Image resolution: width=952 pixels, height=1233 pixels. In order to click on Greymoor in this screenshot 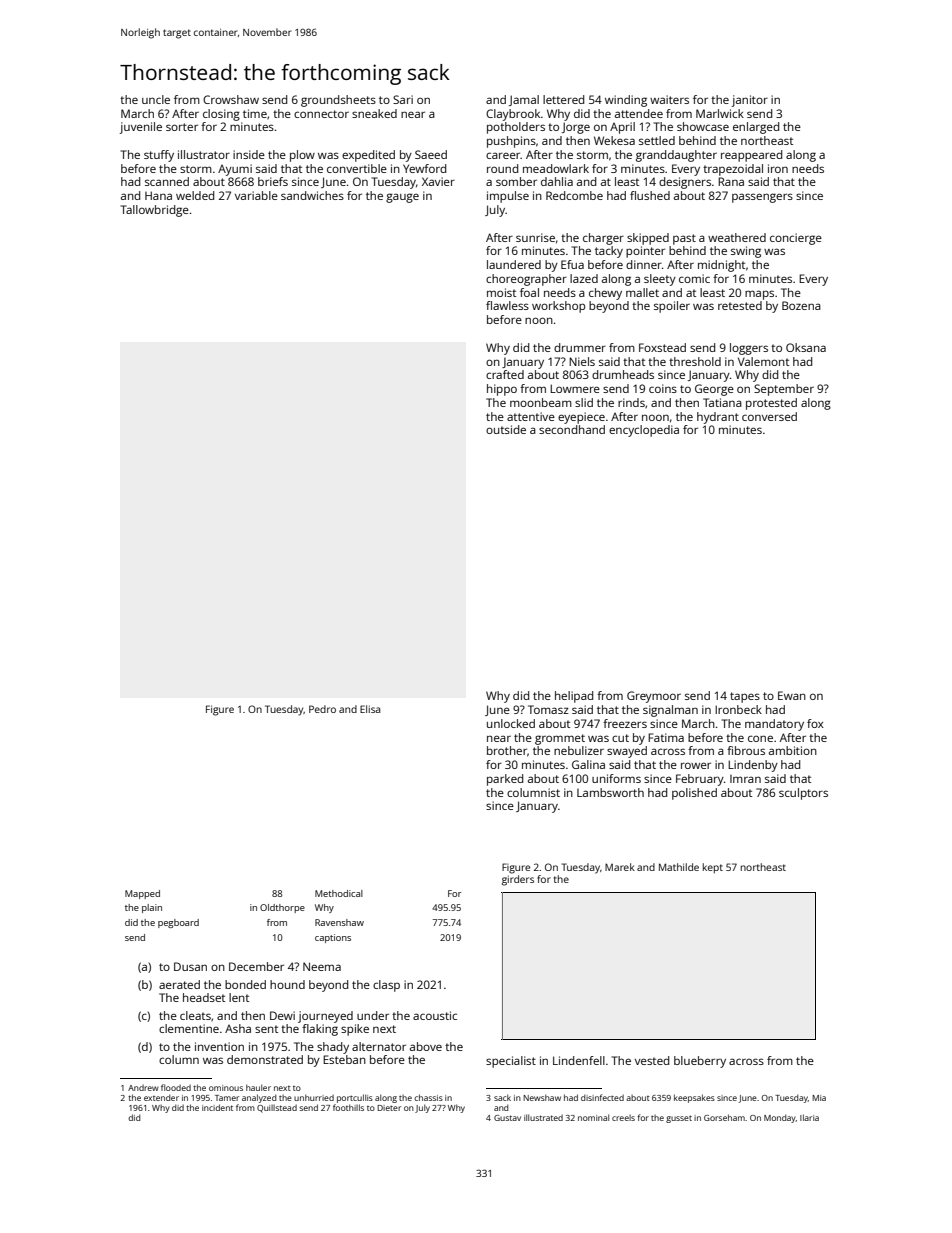, I will do `click(654, 697)`.
